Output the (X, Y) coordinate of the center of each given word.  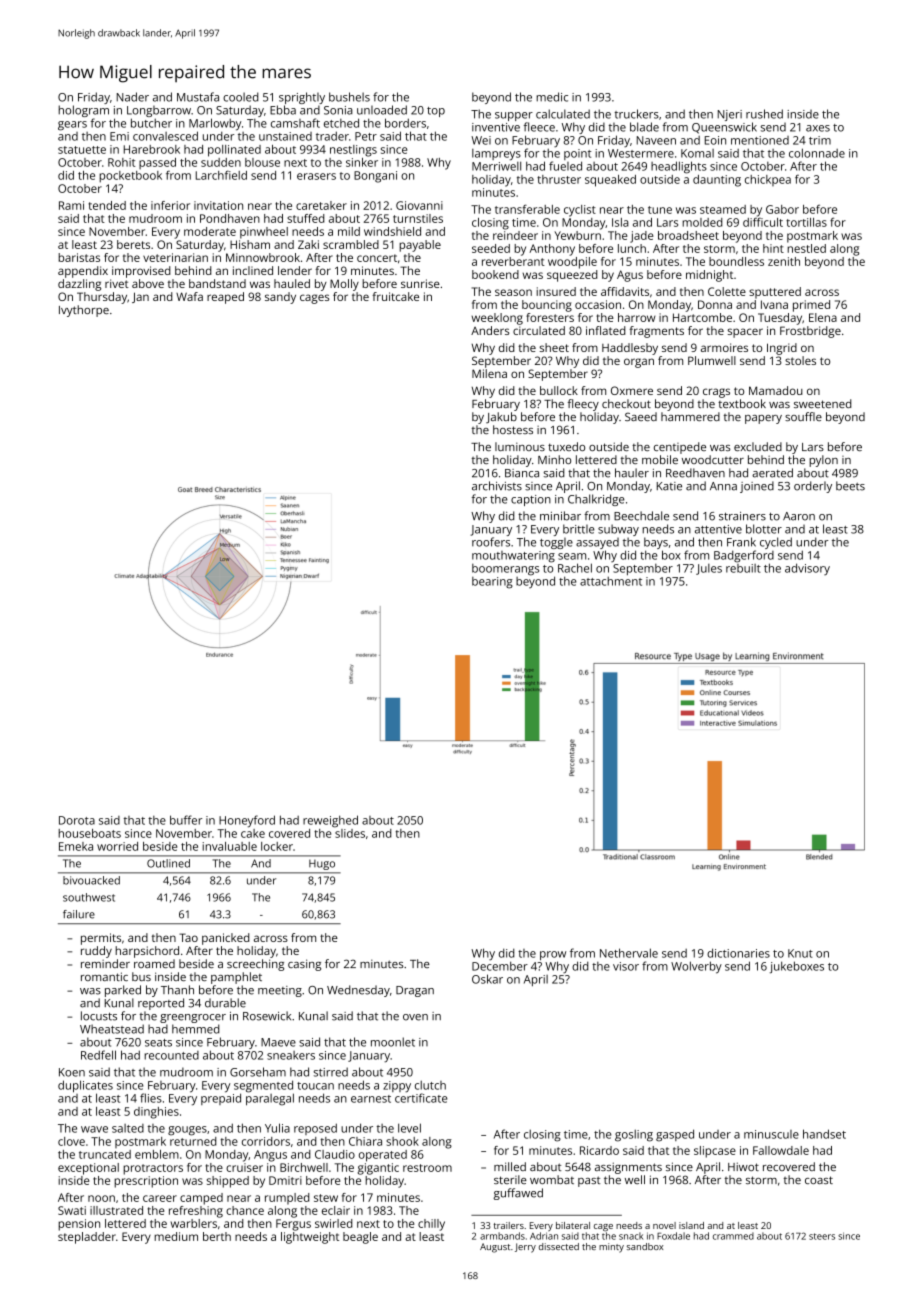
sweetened (823, 403)
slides (350, 833)
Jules (709, 569)
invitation (218, 205)
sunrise (420, 283)
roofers (491, 542)
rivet (117, 283)
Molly (344, 285)
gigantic (378, 1169)
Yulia (277, 1128)
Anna (723, 486)
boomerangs (505, 570)
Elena (823, 317)
